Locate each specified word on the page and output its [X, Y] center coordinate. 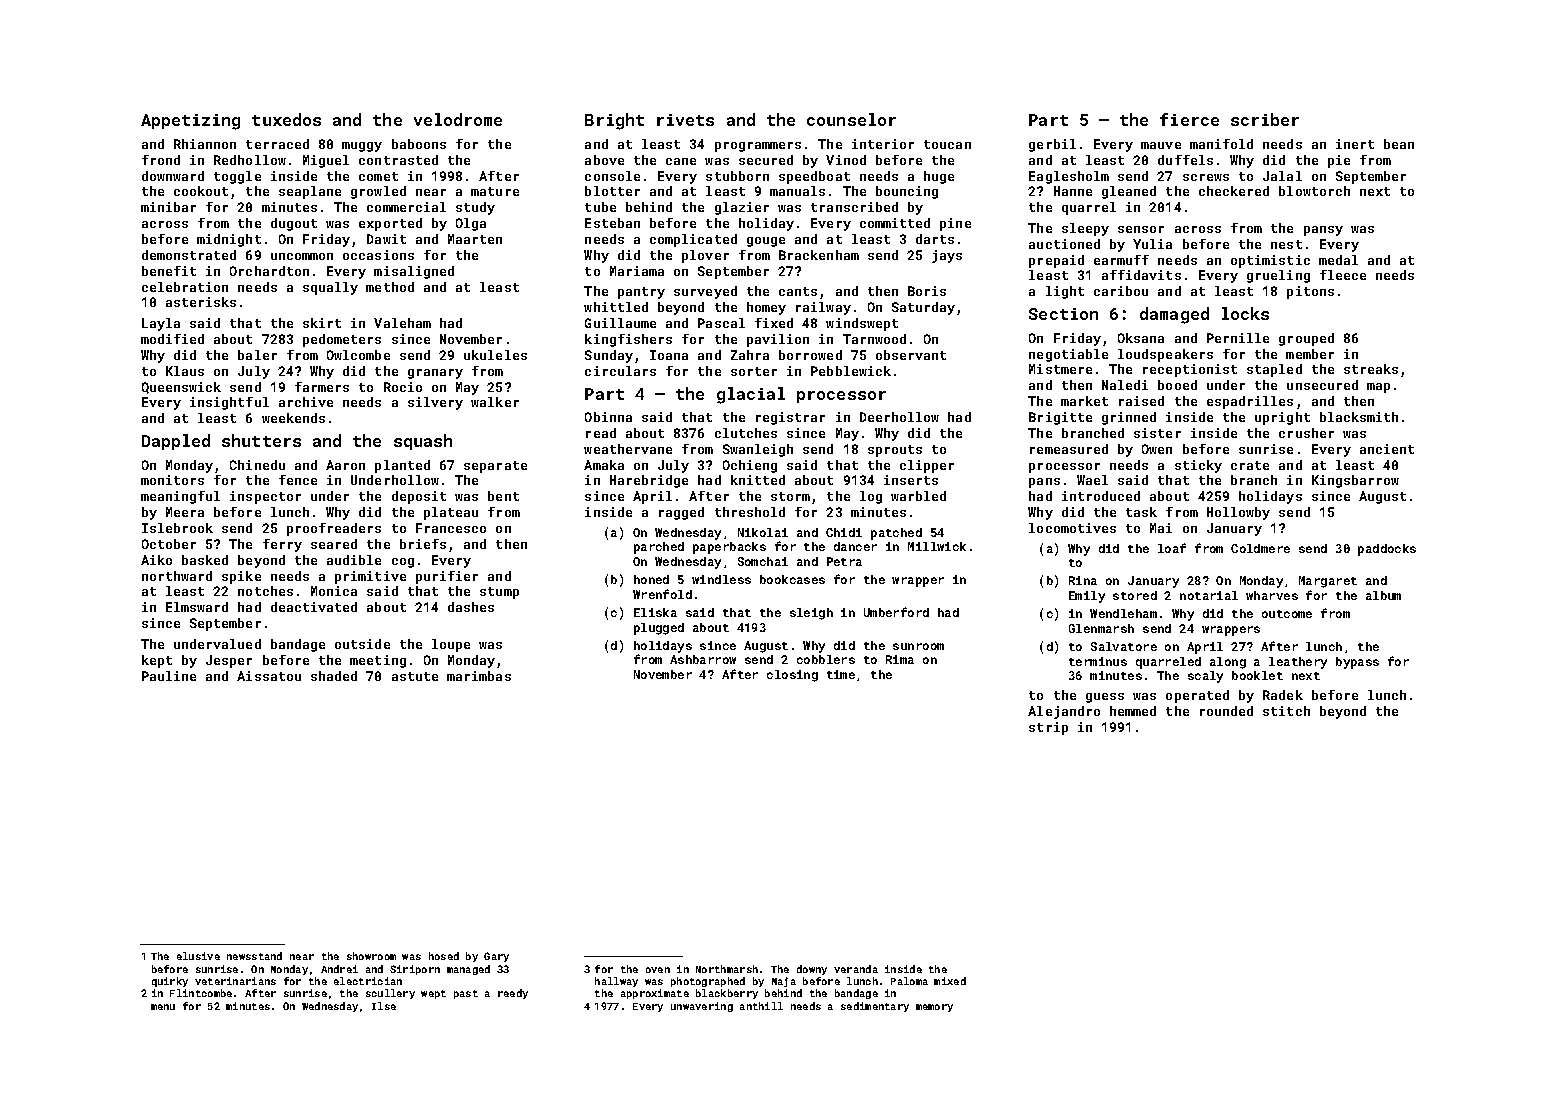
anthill [761, 1006]
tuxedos [286, 119]
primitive [370, 577]
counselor [851, 119]
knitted [758, 480]
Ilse [384, 1006]
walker [495, 402]
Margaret [1328, 582]
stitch [1286, 711]
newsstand [254, 956]
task [1141, 512]
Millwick [937, 546]
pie [1339, 161]
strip [1048, 728]
